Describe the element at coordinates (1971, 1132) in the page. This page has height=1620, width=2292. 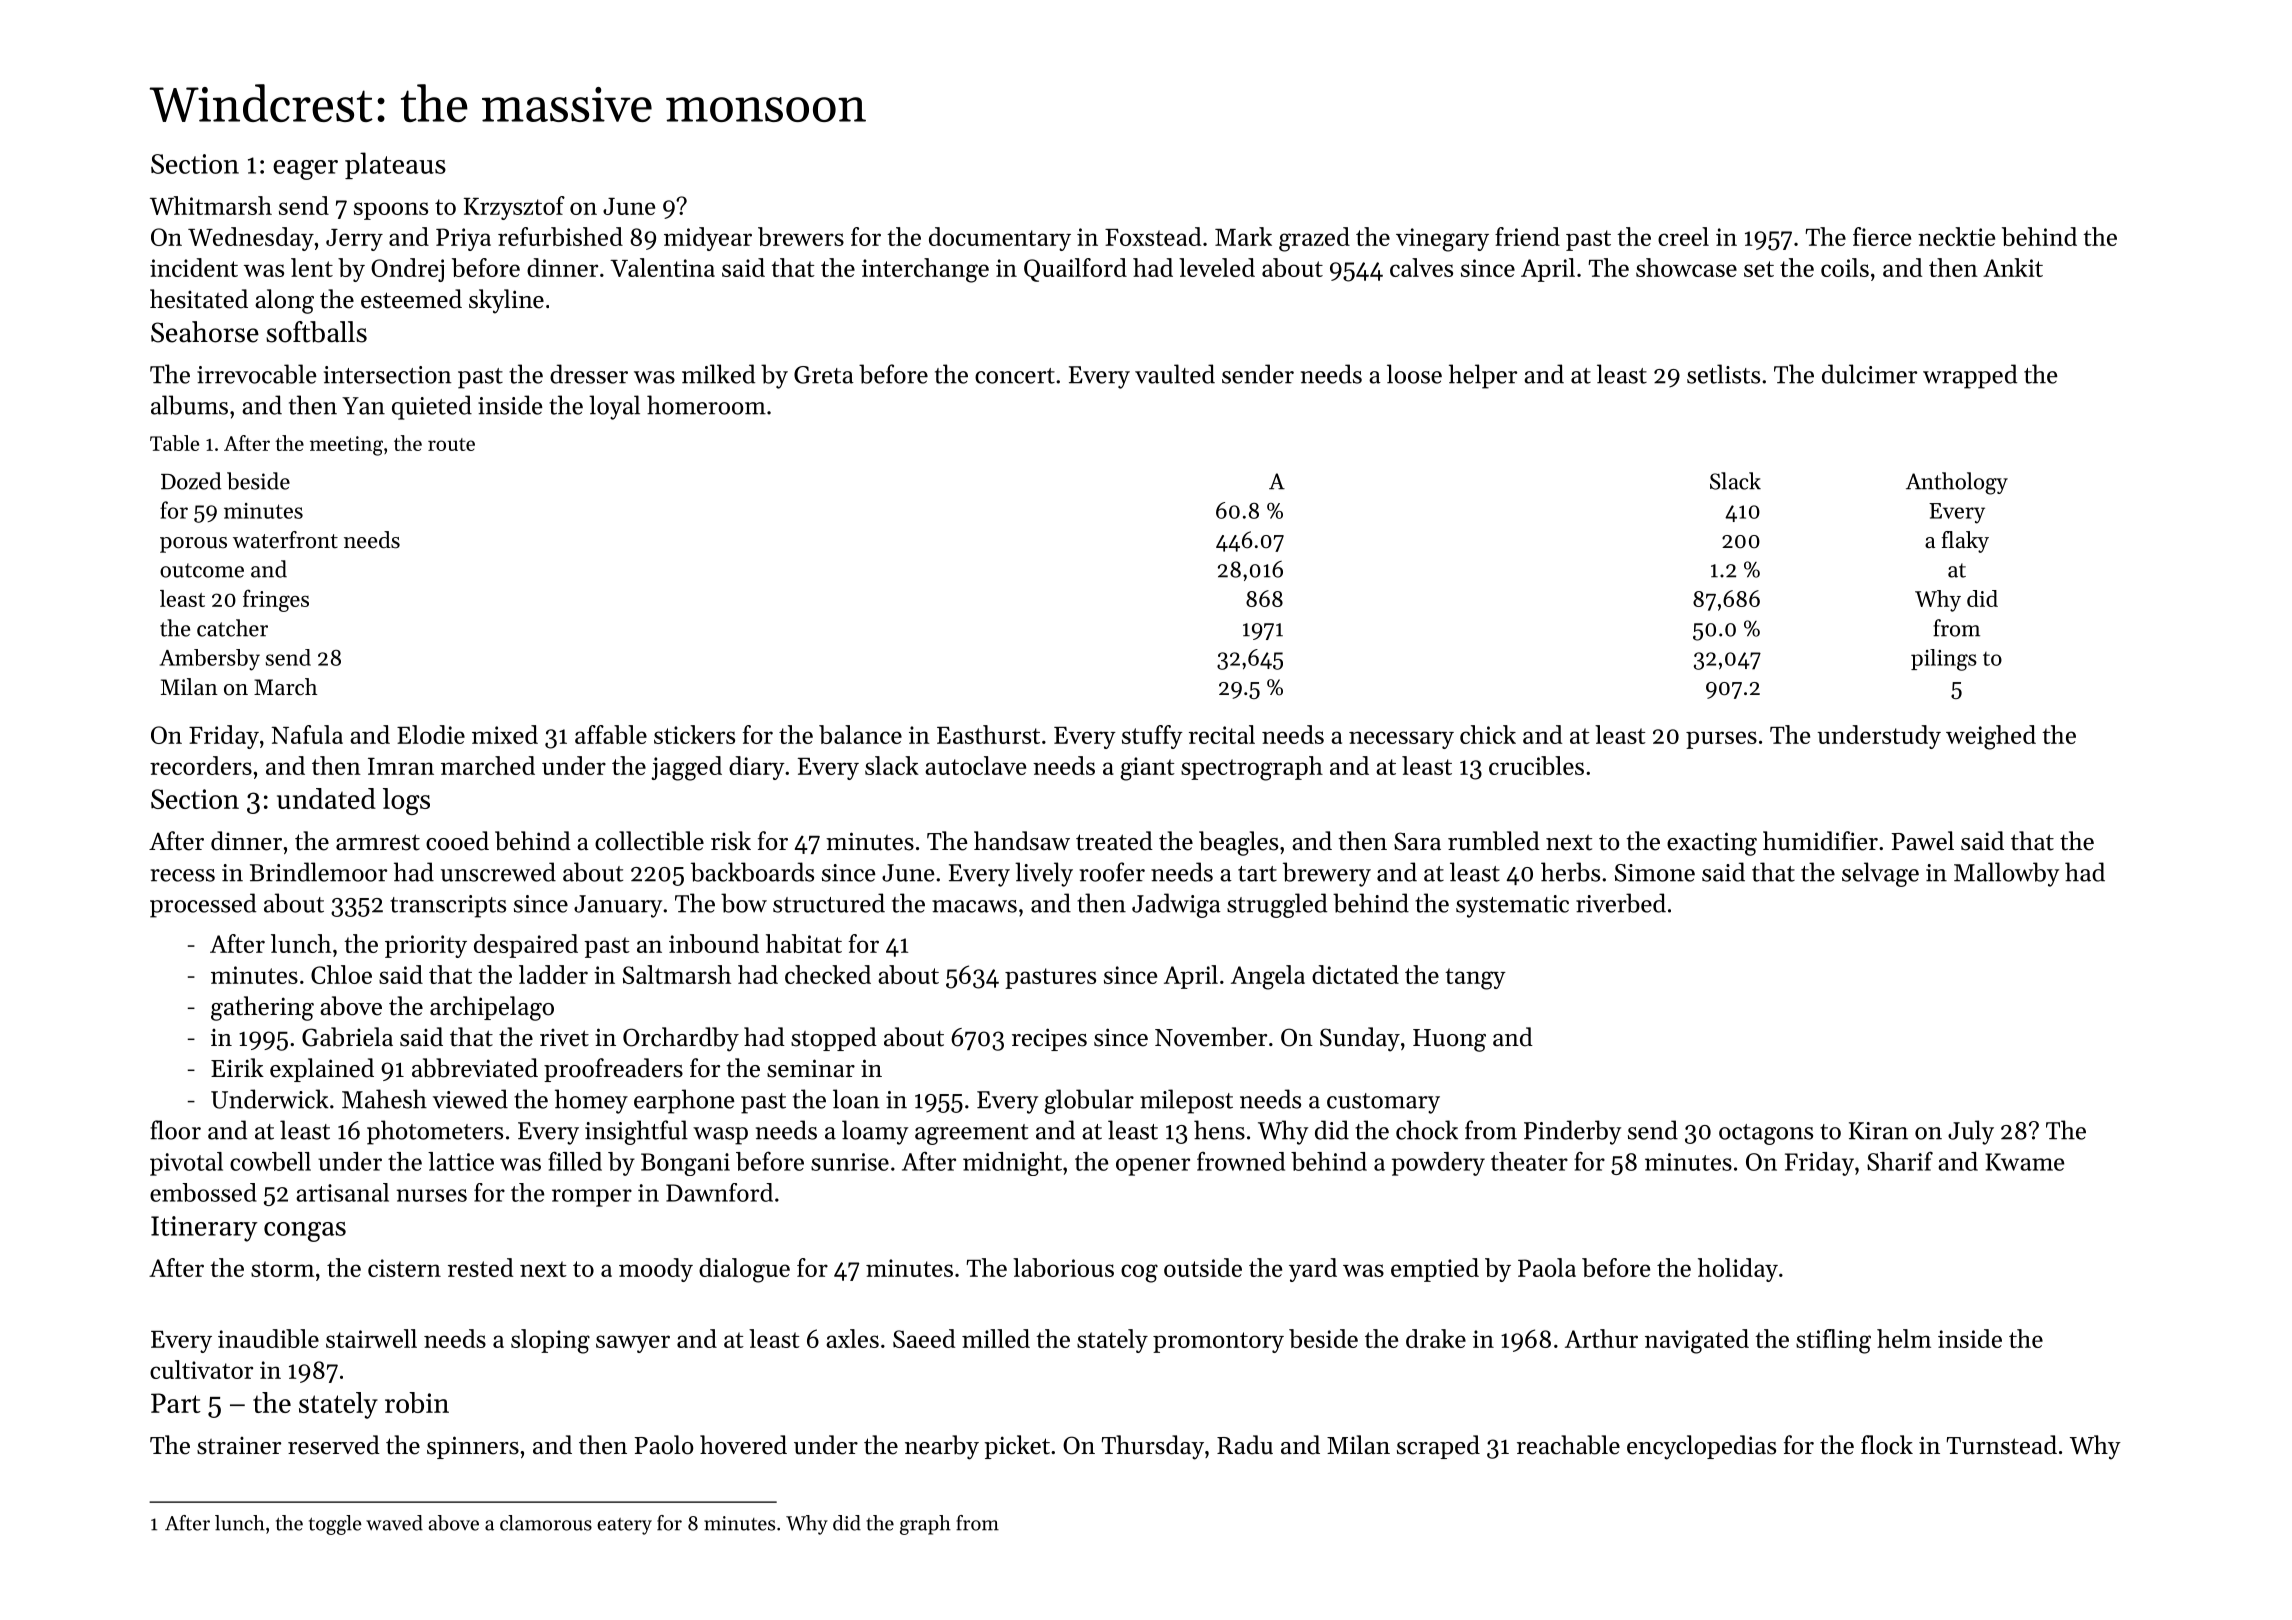
I see `July` at that location.
